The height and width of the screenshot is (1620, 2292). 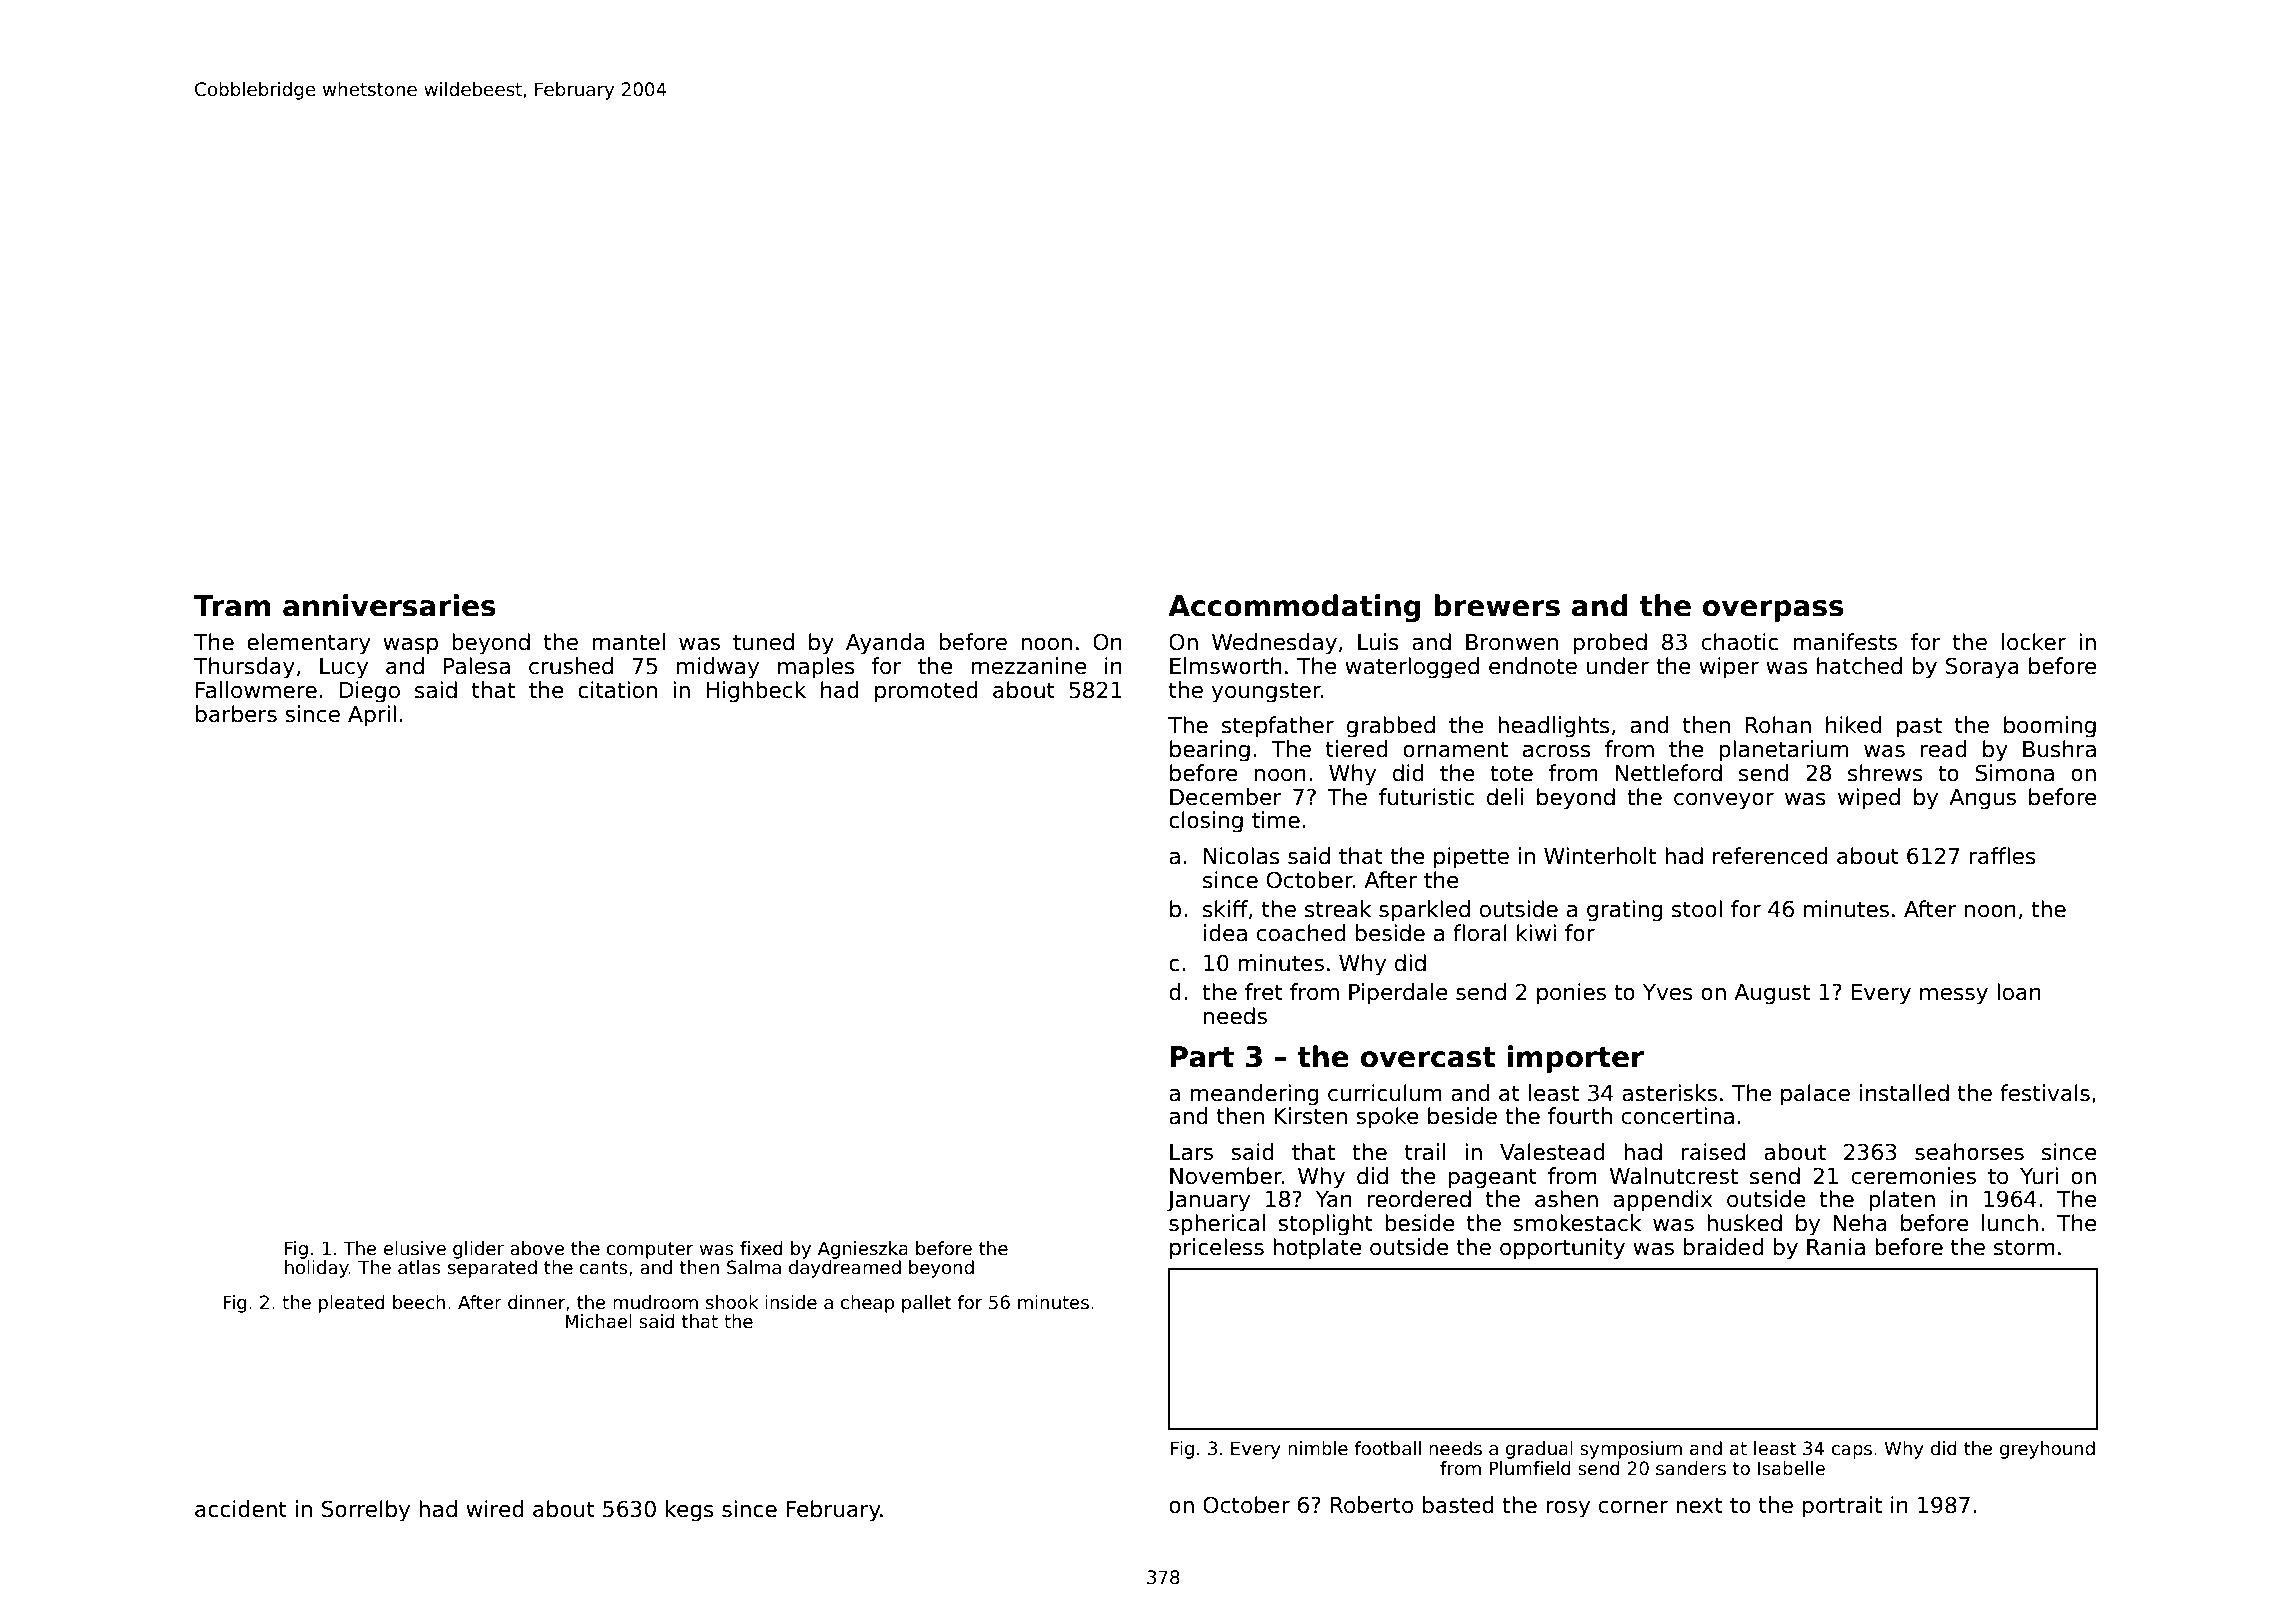 What do you see at coordinates (1202, 1057) in the screenshot?
I see `Part` at bounding box center [1202, 1057].
